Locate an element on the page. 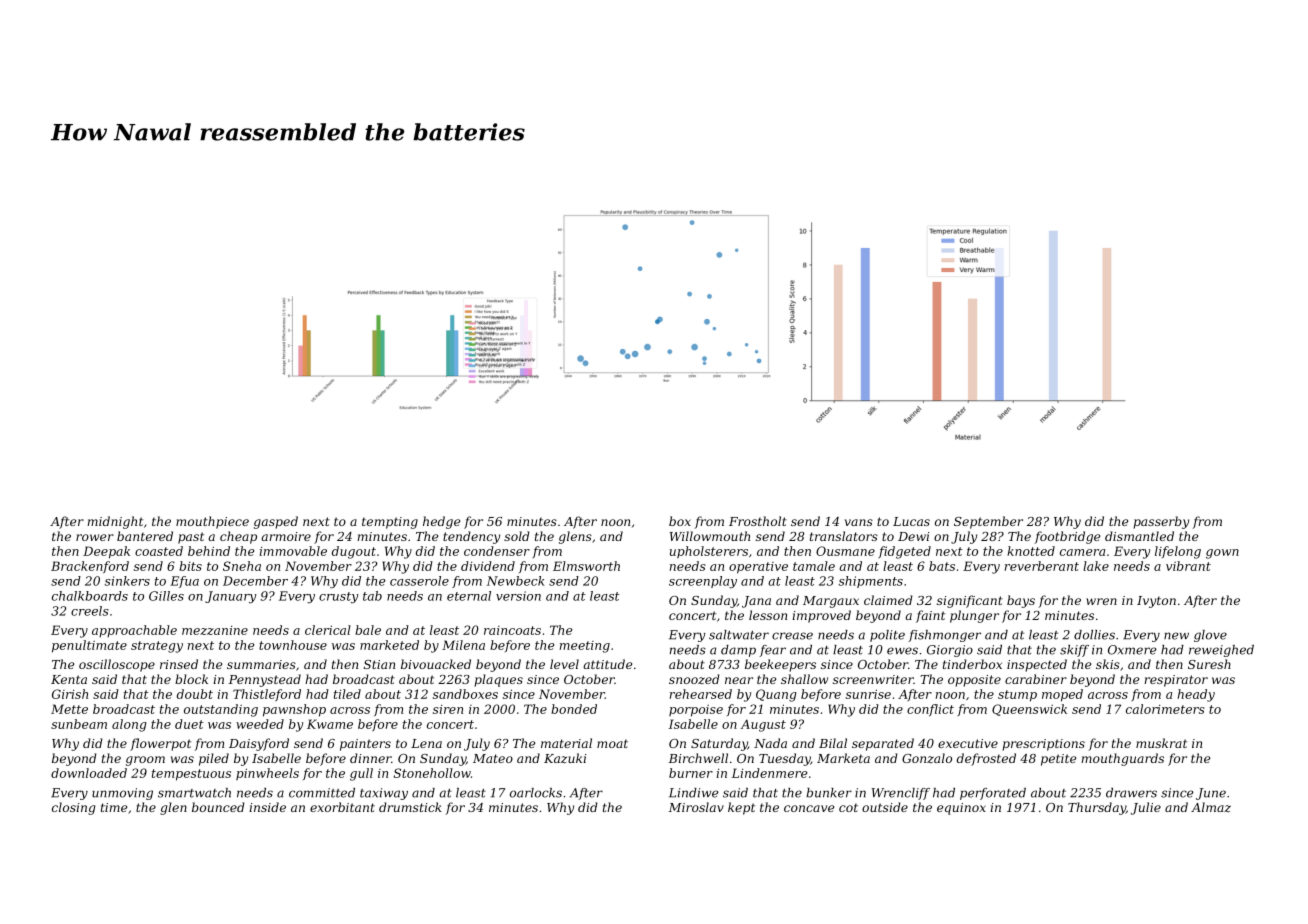 This page has height=924, width=1308. smartwatch is located at coordinates (194, 793).
